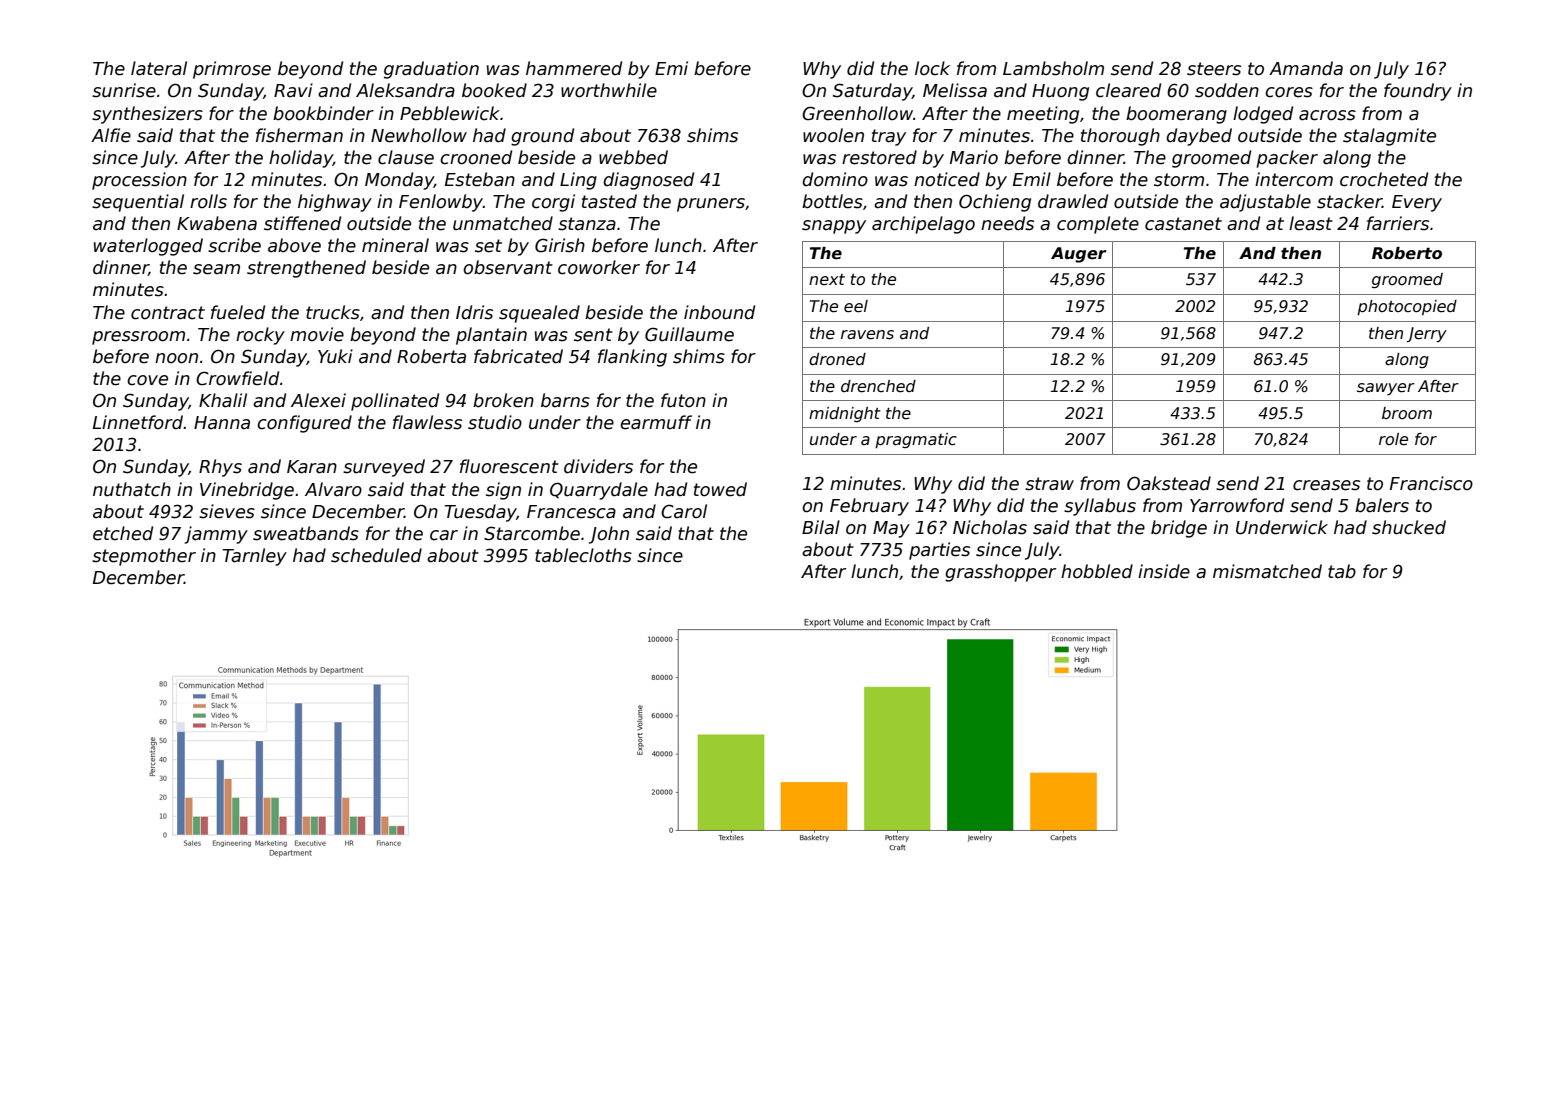  What do you see at coordinates (1427, 335) in the image?
I see `Jerry` at bounding box center [1427, 335].
